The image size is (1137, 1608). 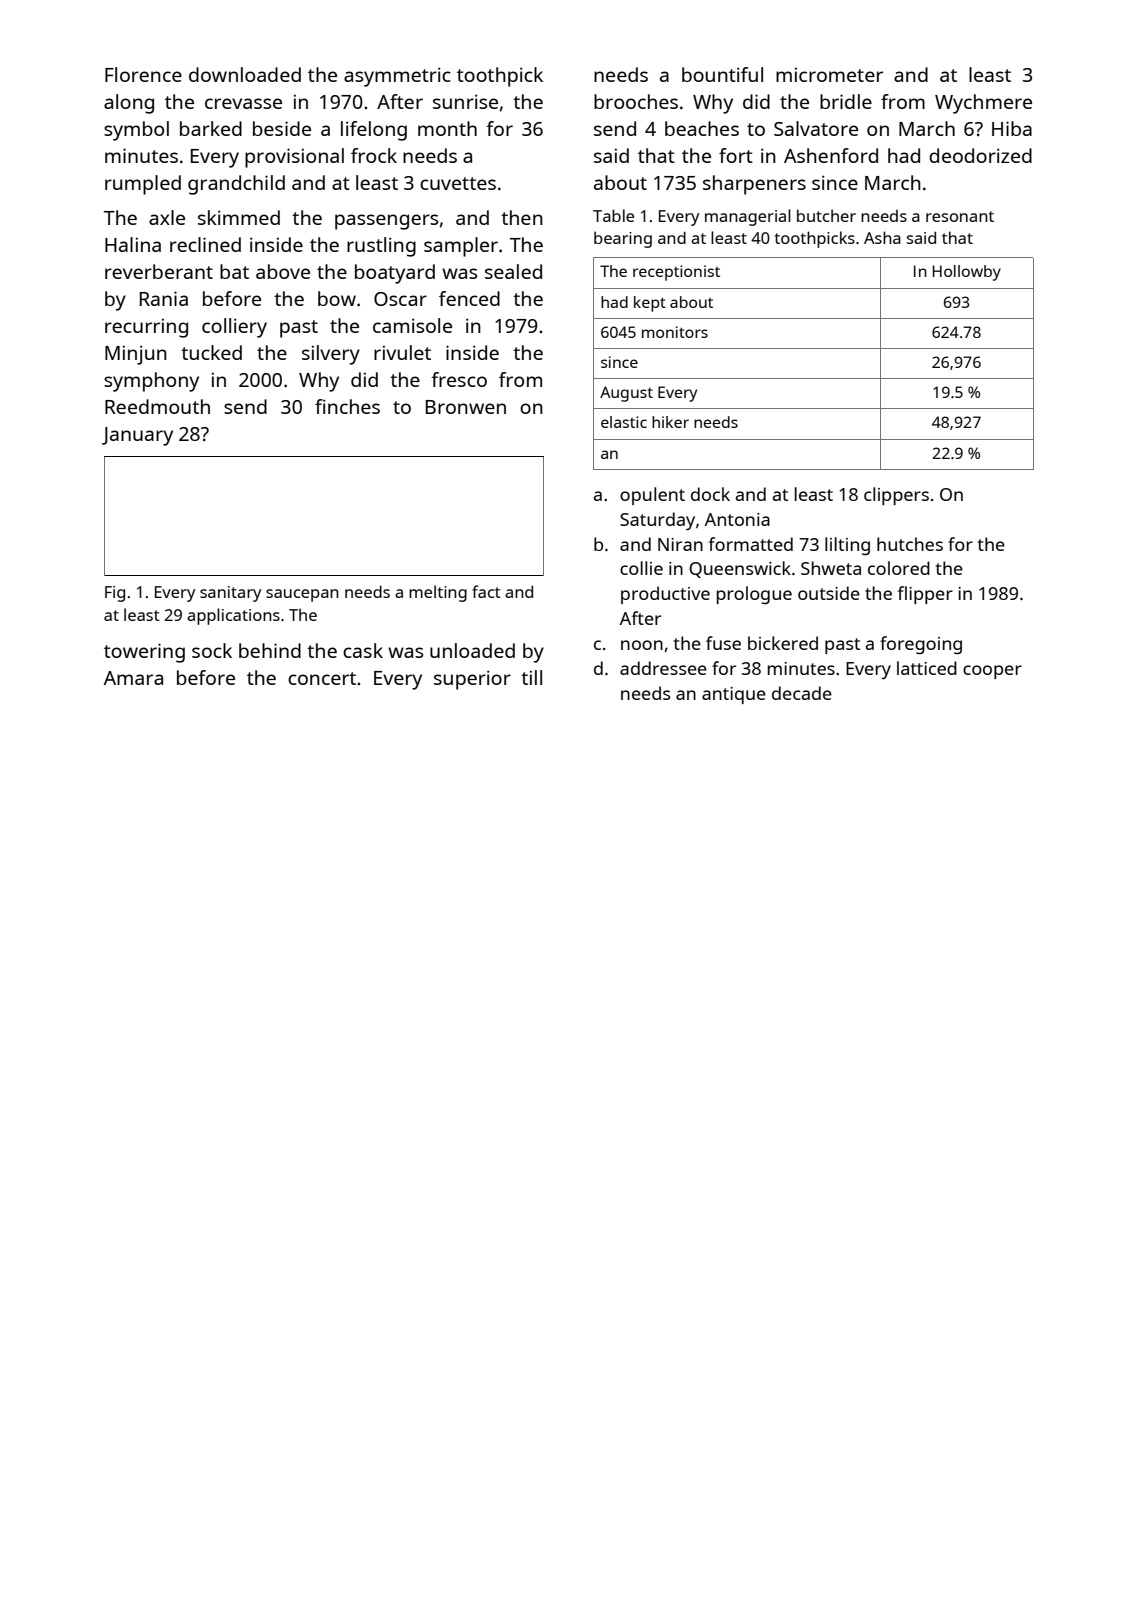 I want to click on resonant, so click(x=960, y=216).
